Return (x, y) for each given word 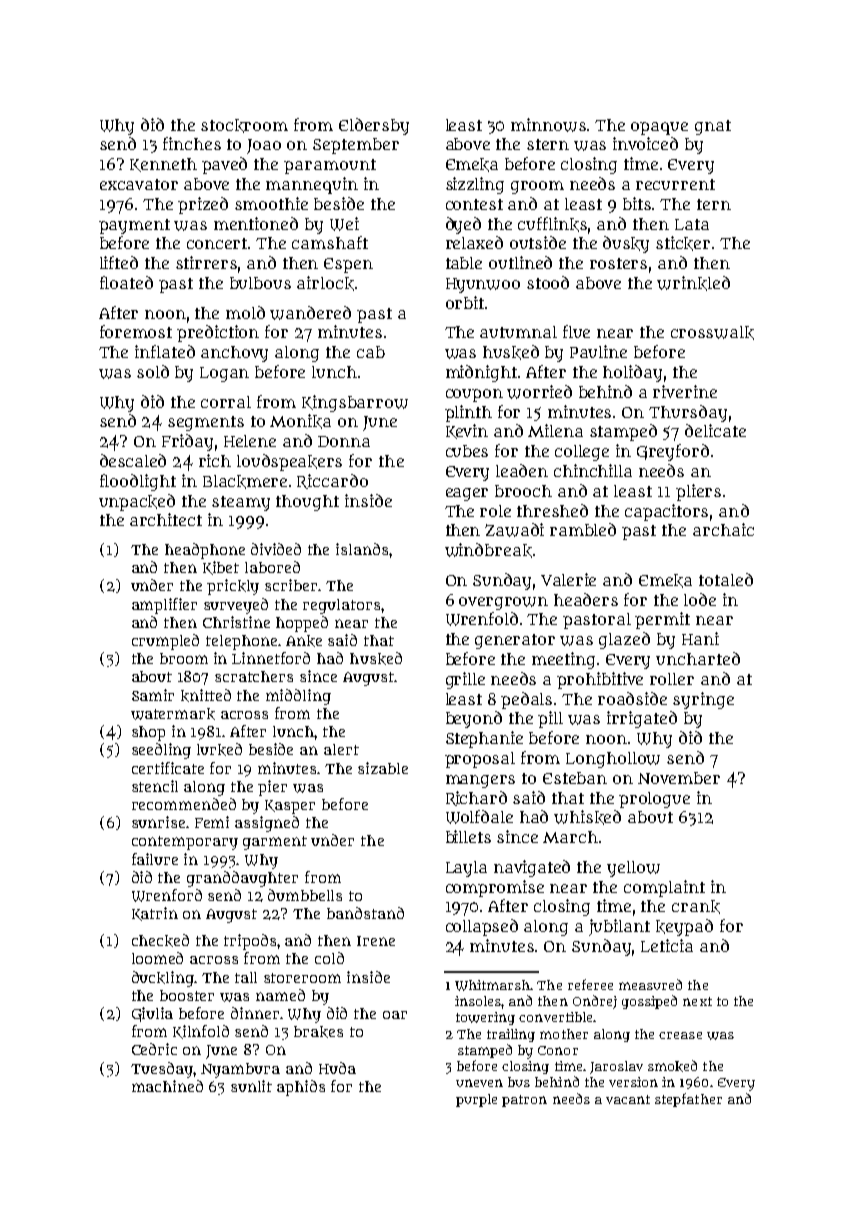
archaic (723, 529)
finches (192, 143)
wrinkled (693, 283)
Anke (304, 641)
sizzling (475, 185)
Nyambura (240, 1070)
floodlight (138, 482)
